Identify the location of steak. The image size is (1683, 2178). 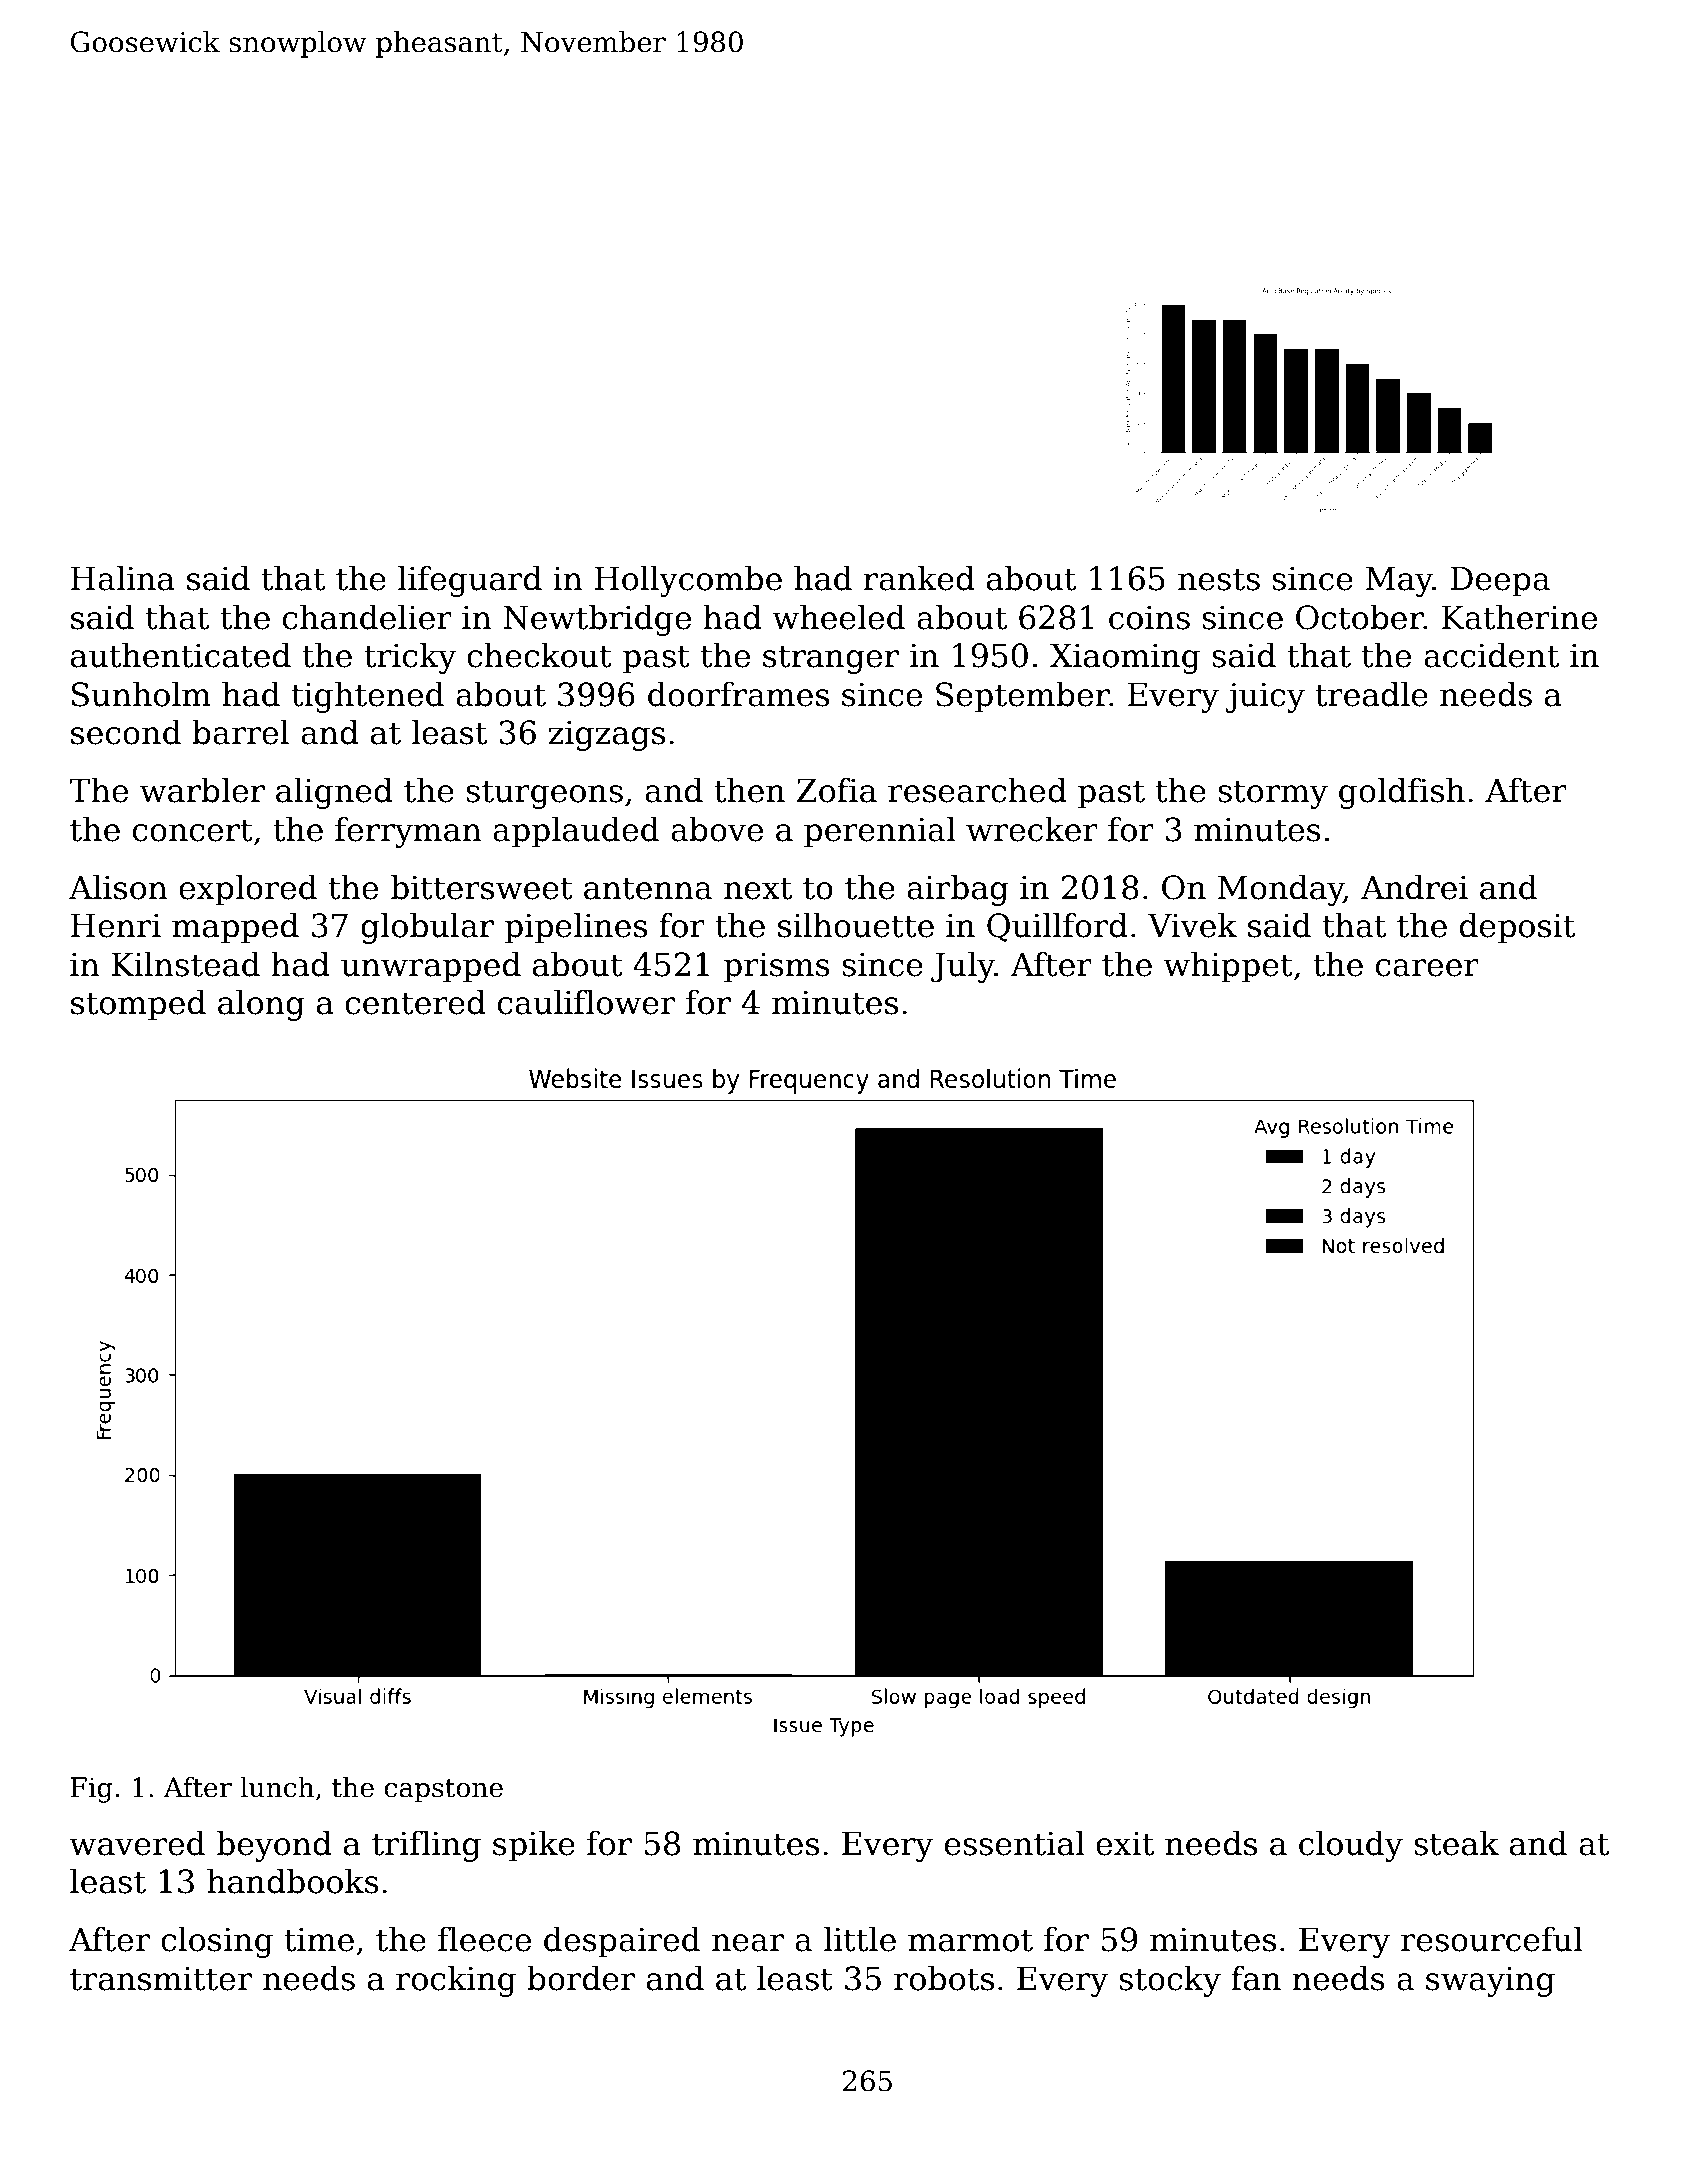
(1456, 1843).
